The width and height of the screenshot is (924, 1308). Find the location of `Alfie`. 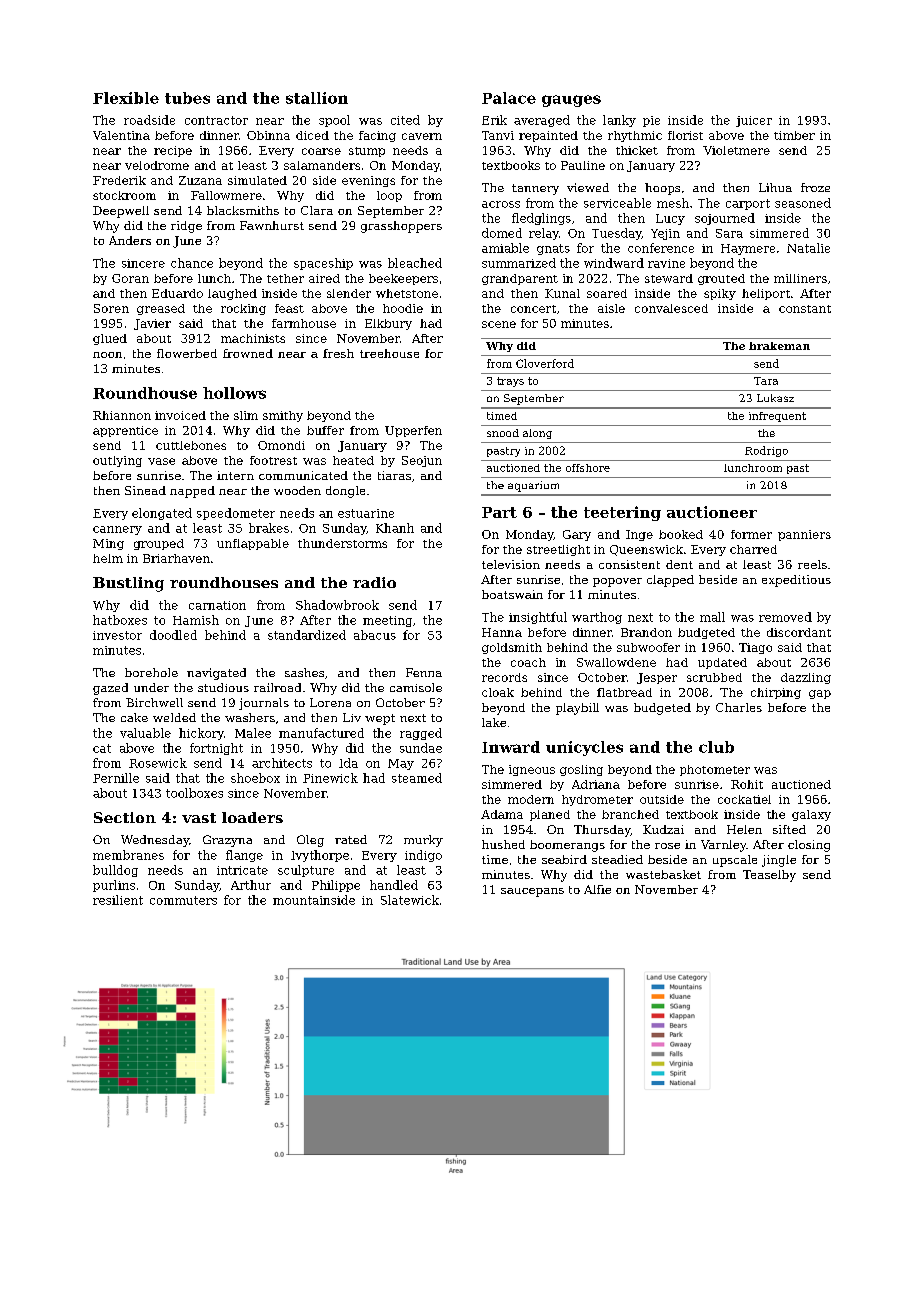

Alfie is located at coordinates (597, 889).
